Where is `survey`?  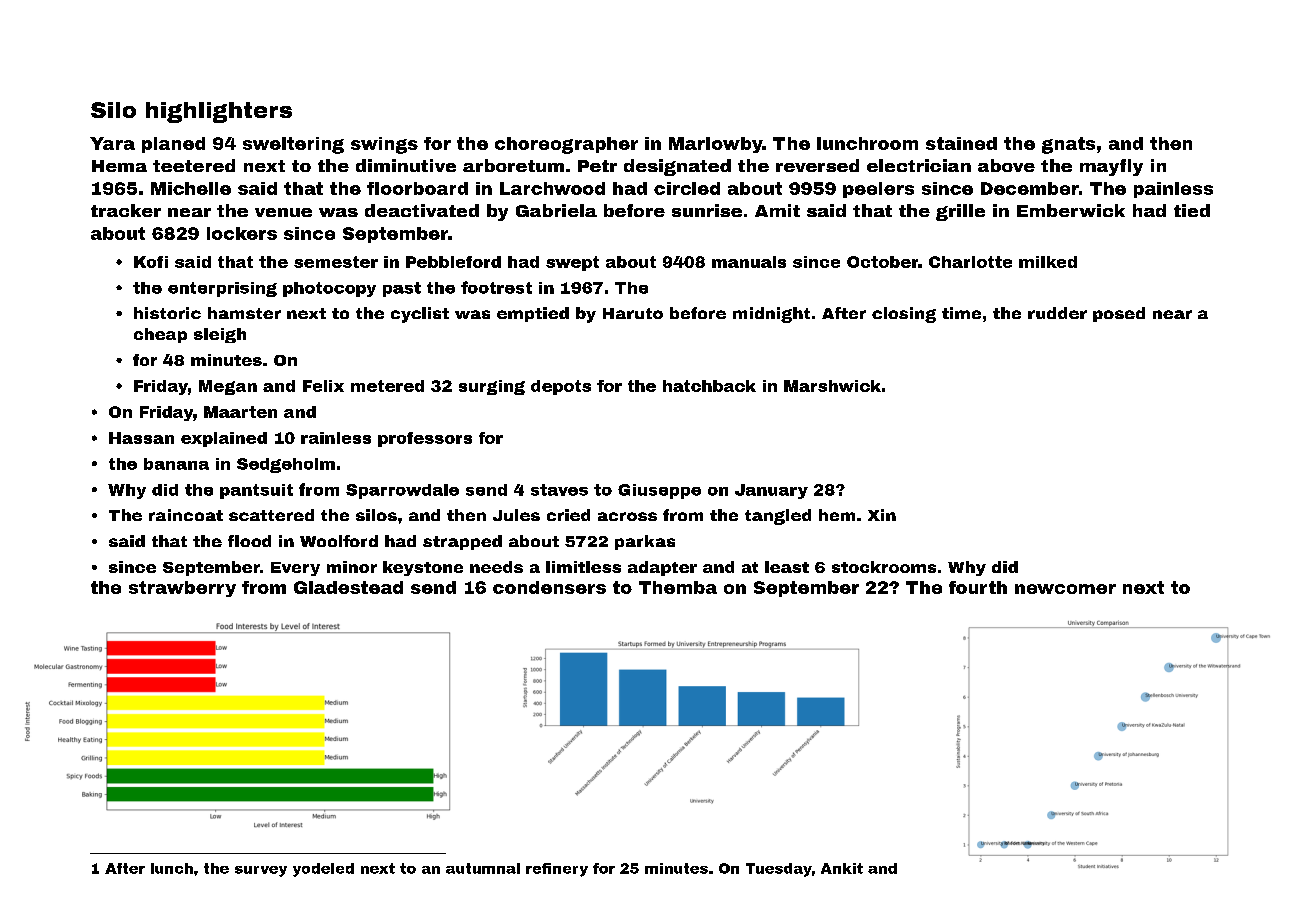 survey is located at coordinates (261, 871).
